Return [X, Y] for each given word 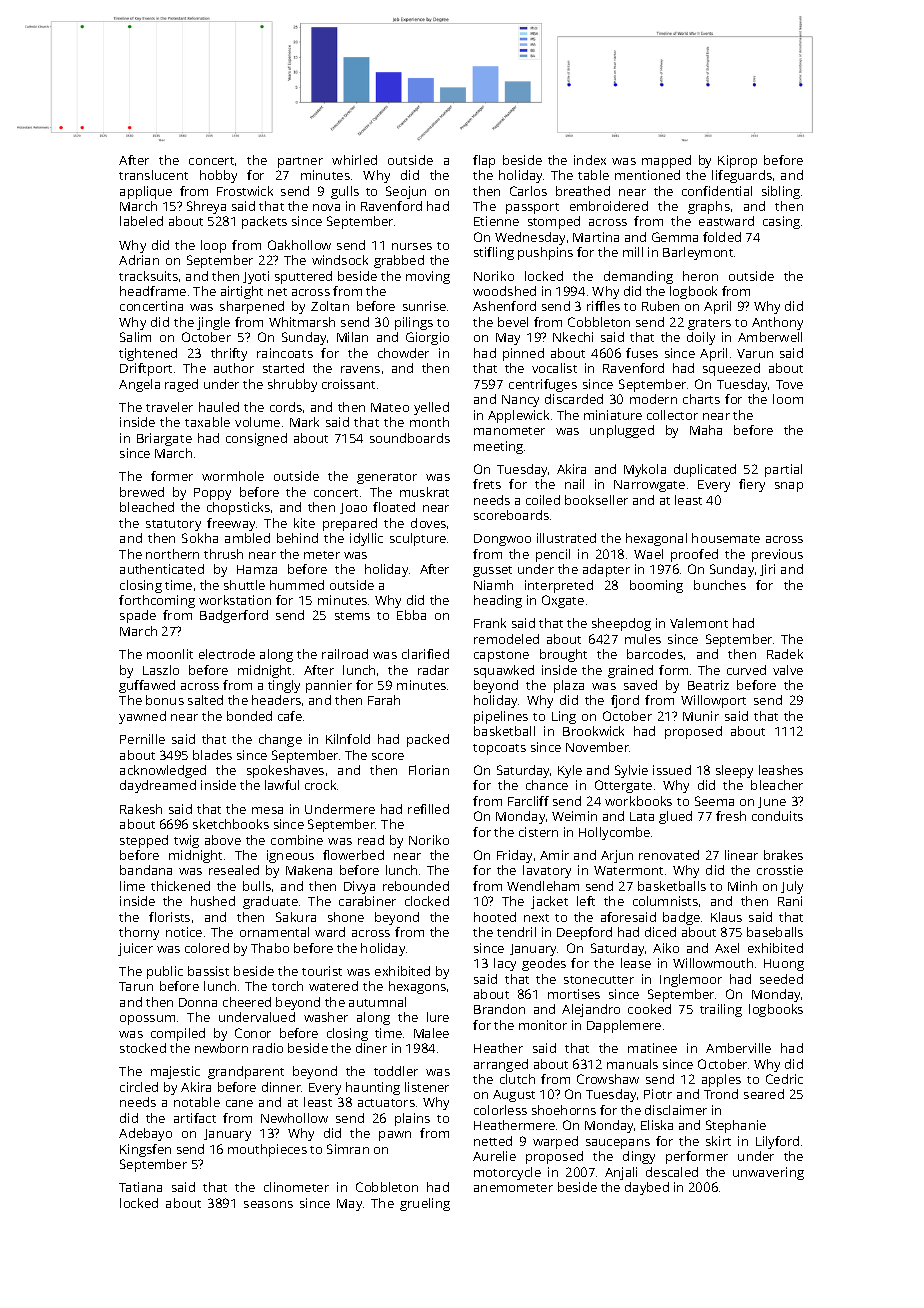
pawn [395, 1136]
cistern [538, 832]
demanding [638, 277]
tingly [284, 686]
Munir [701, 716]
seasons [268, 1204]
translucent [153, 175]
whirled [354, 160]
